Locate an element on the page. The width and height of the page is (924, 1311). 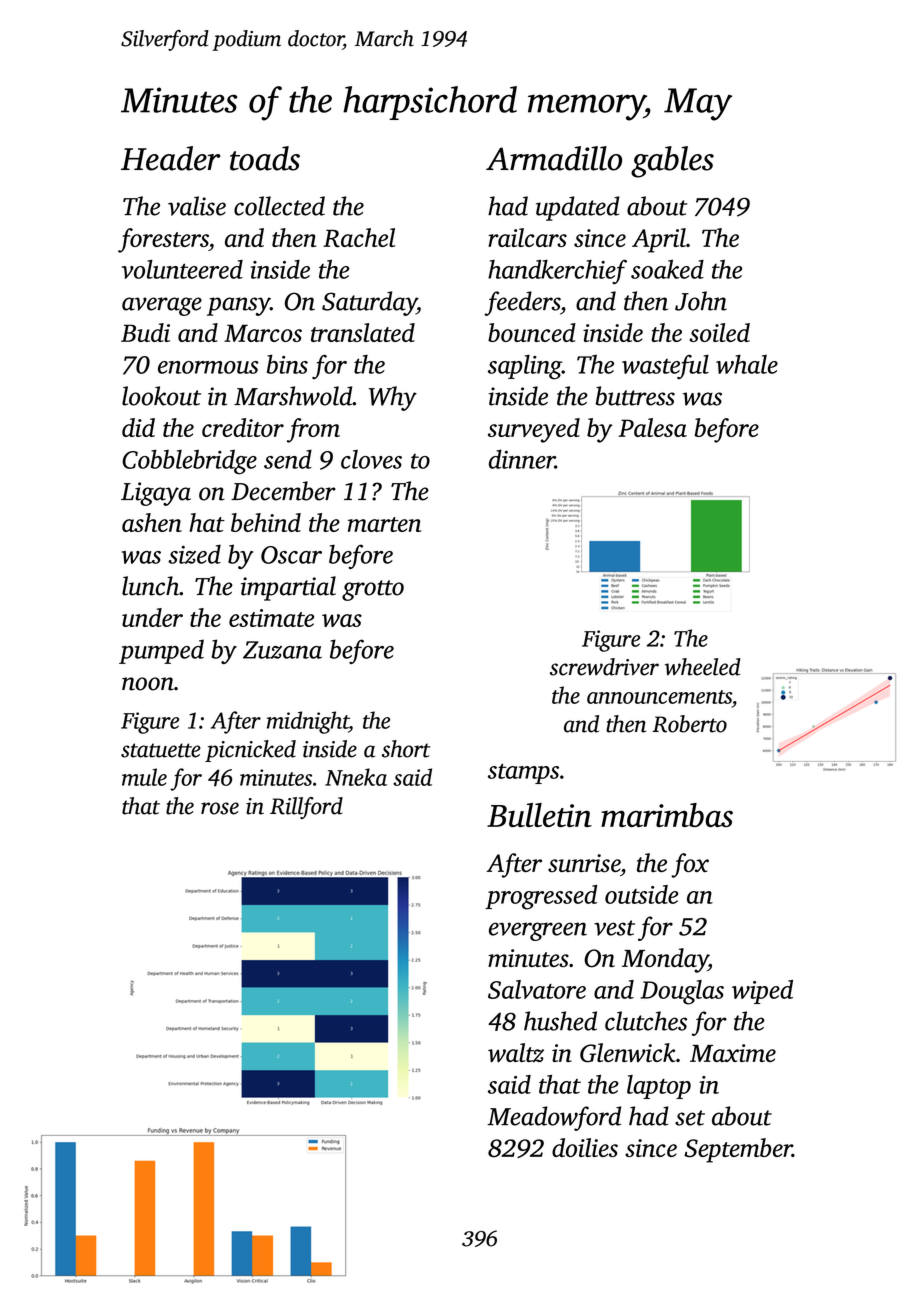
soaked is located at coordinates (667, 269).
